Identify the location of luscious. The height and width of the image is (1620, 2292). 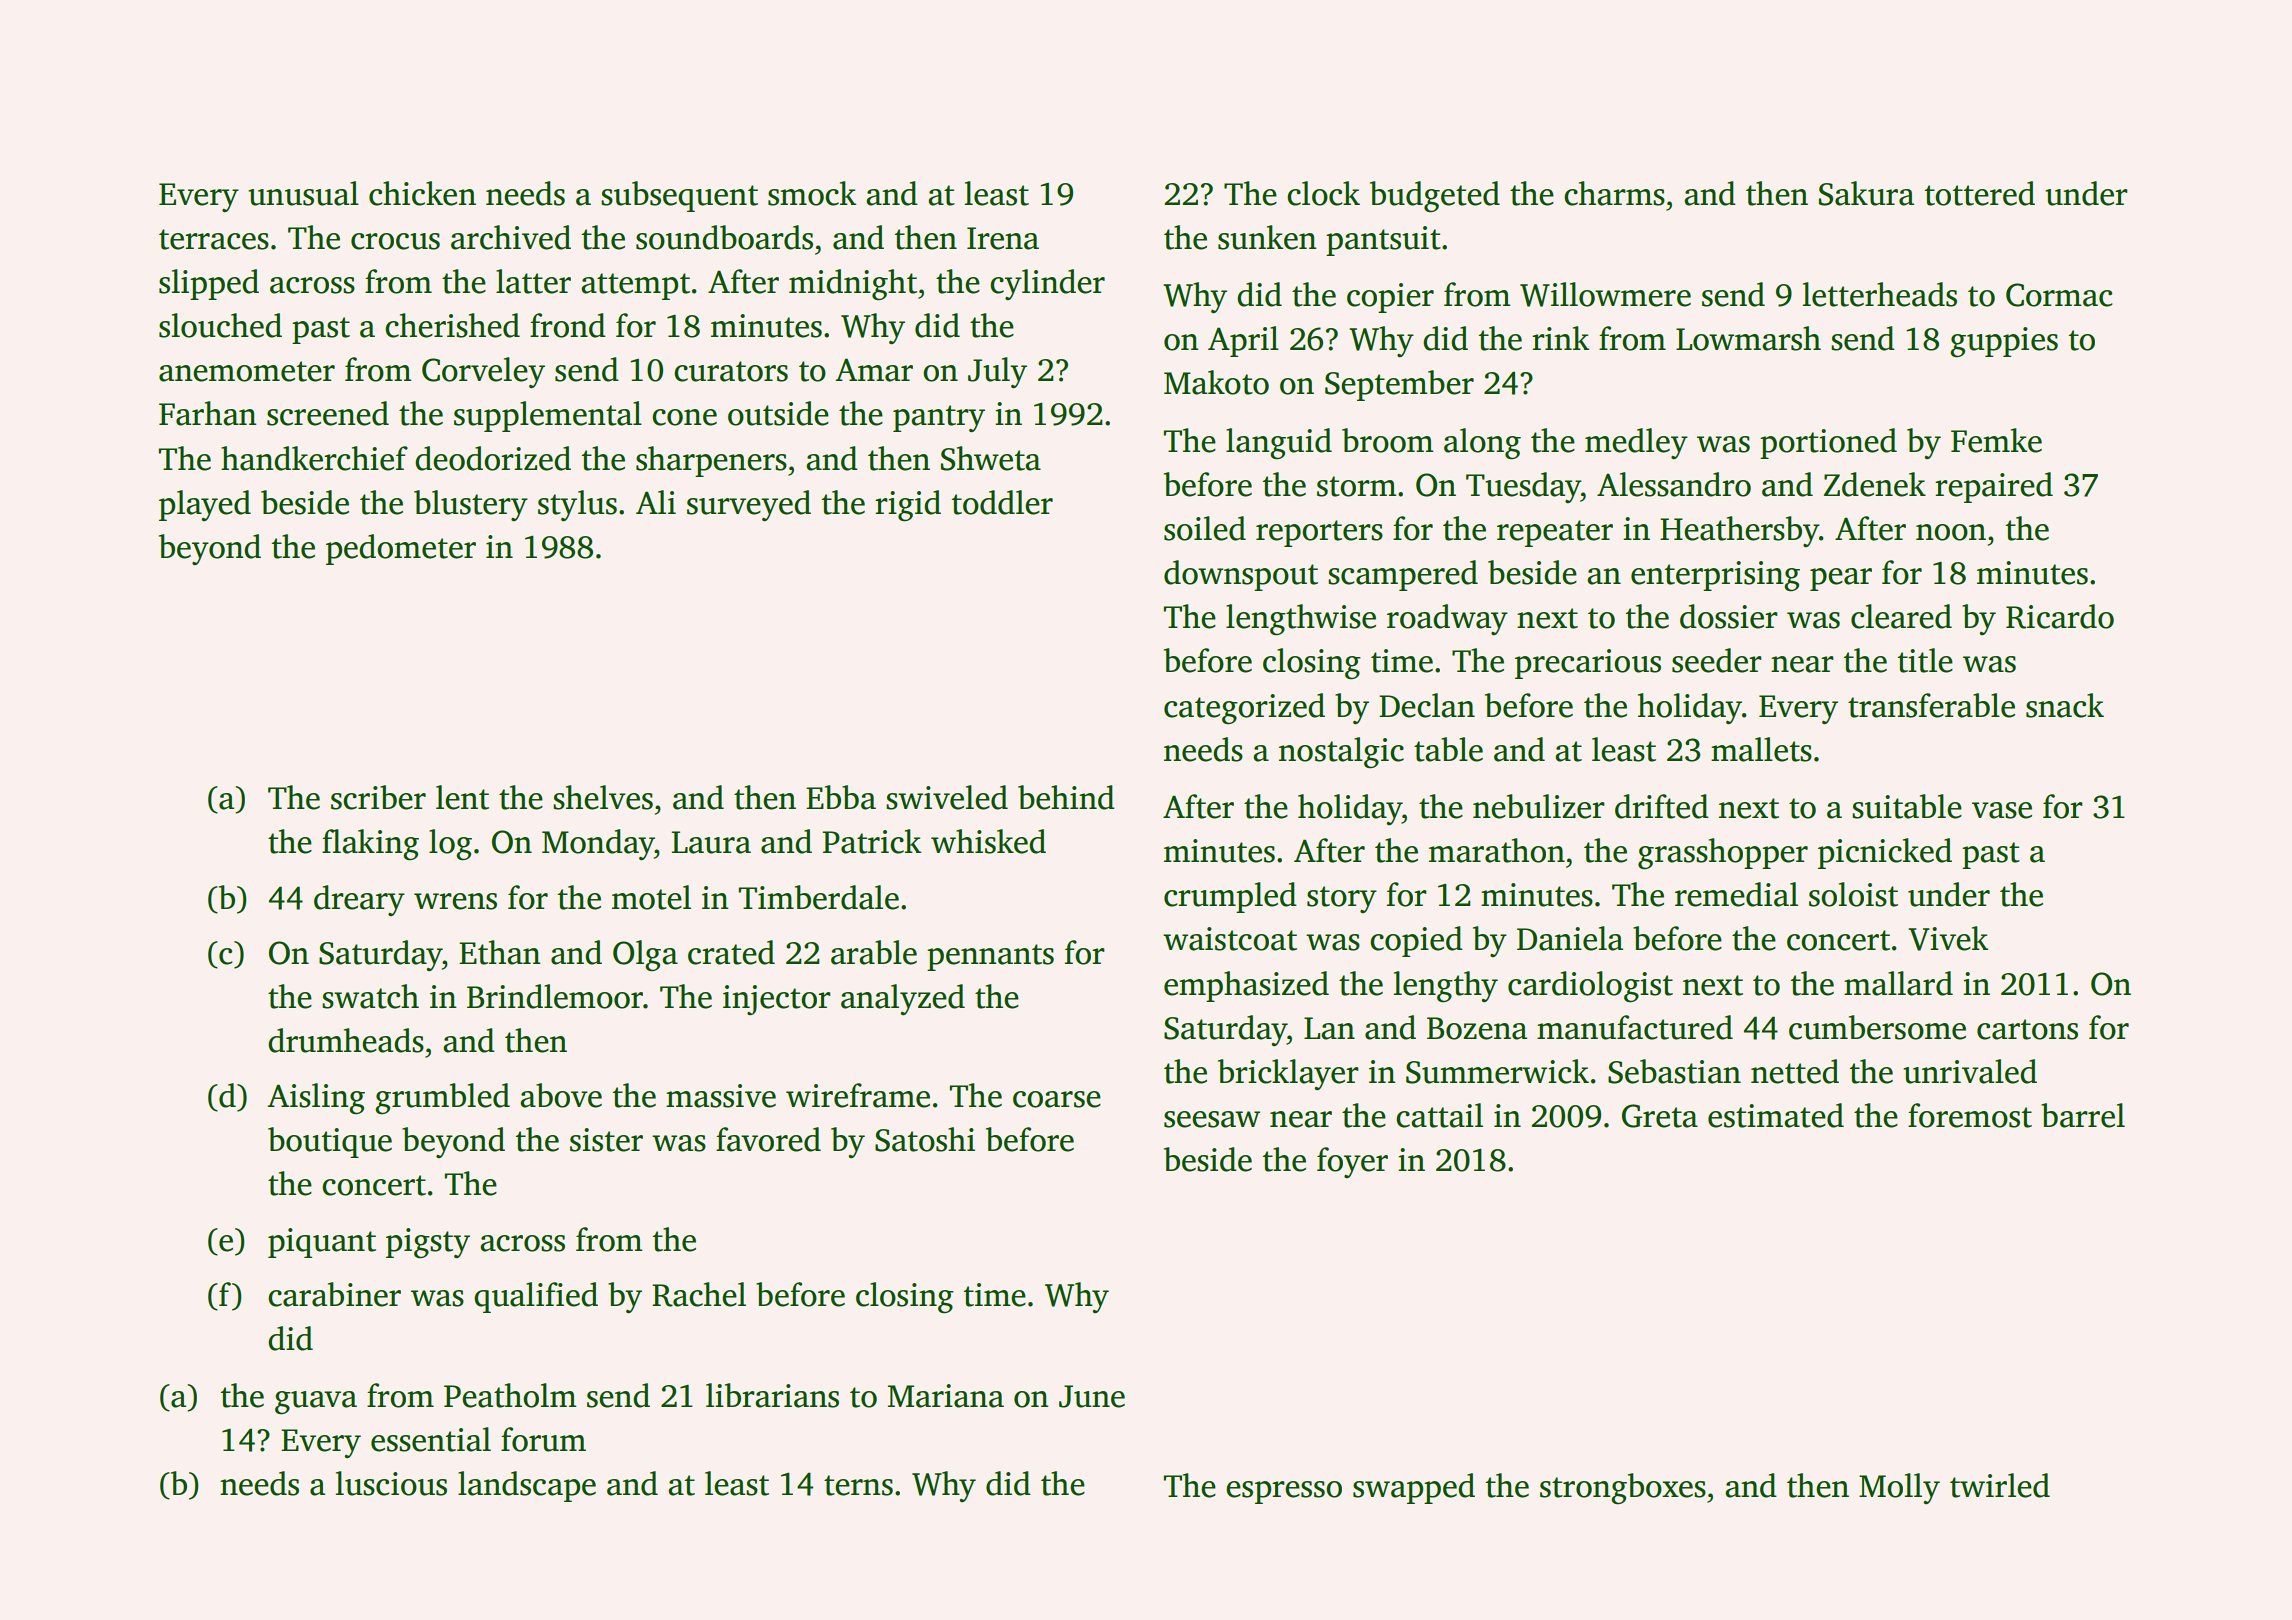
(391, 1483).
